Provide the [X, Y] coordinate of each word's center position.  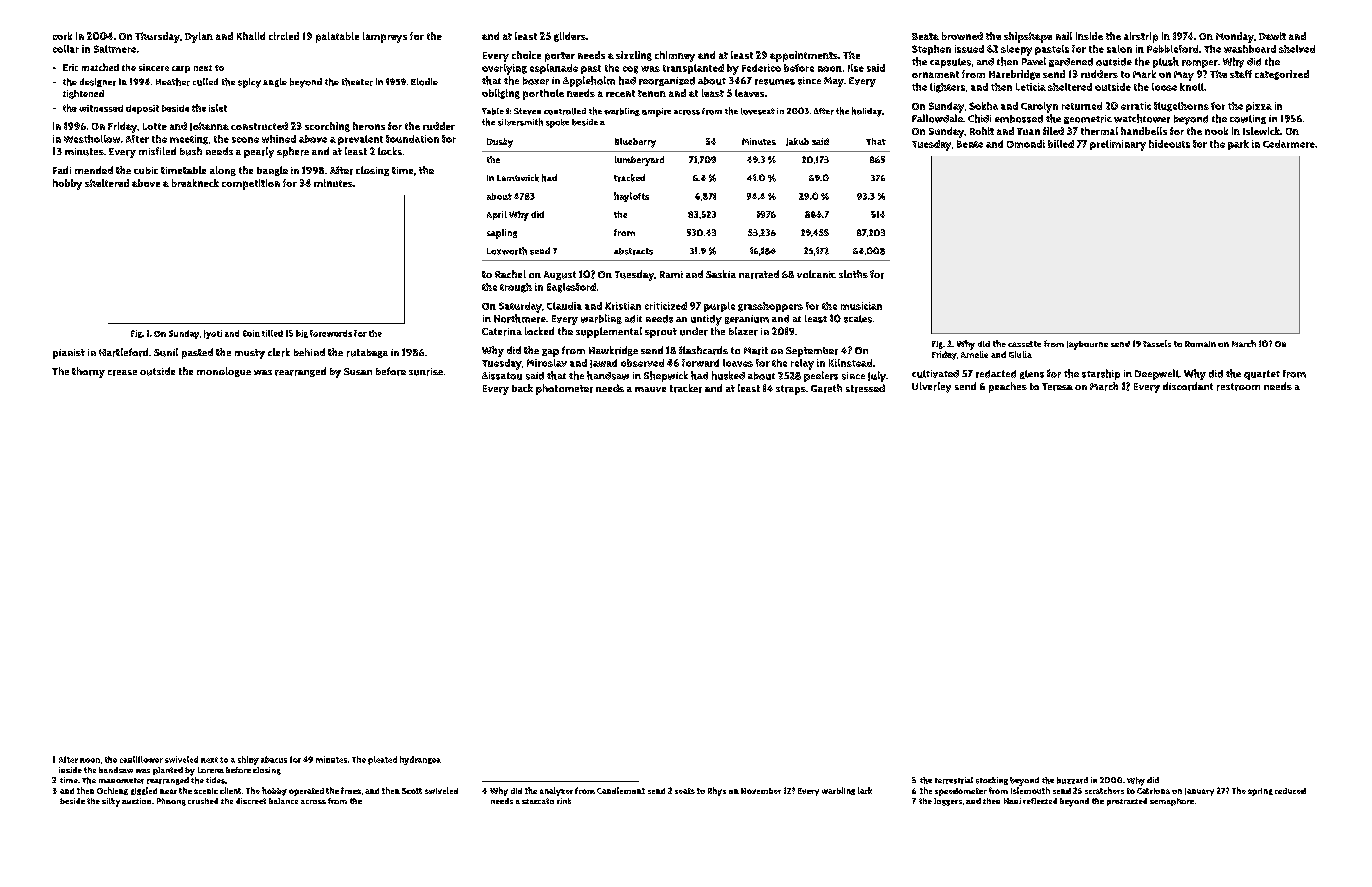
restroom [1238, 387]
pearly [259, 152]
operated [306, 792]
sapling [502, 234]
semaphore [1172, 802]
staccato [538, 801]
